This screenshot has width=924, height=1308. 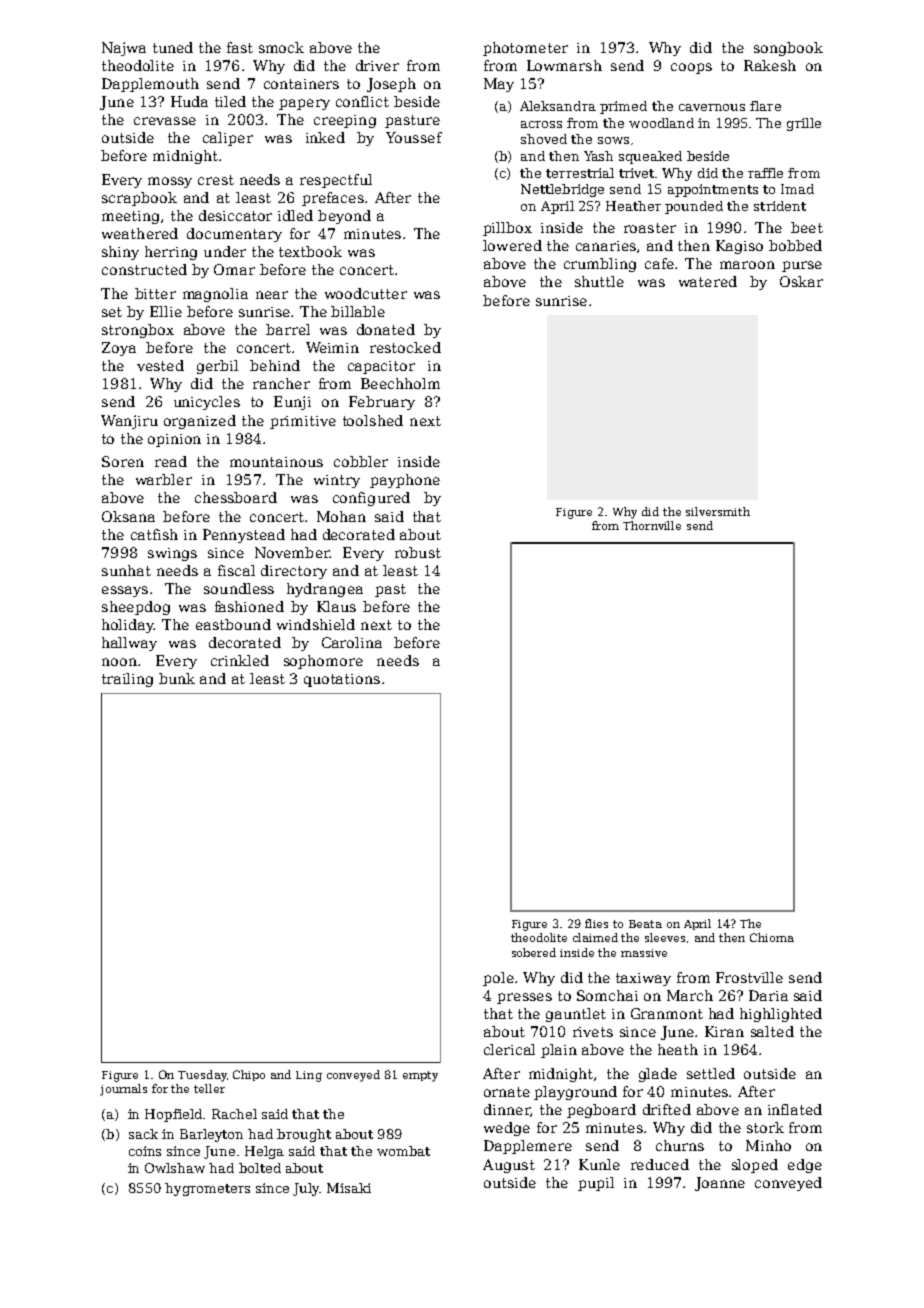 What do you see at coordinates (801, 281) in the screenshot?
I see `Oskar` at bounding box center [801, 281].
